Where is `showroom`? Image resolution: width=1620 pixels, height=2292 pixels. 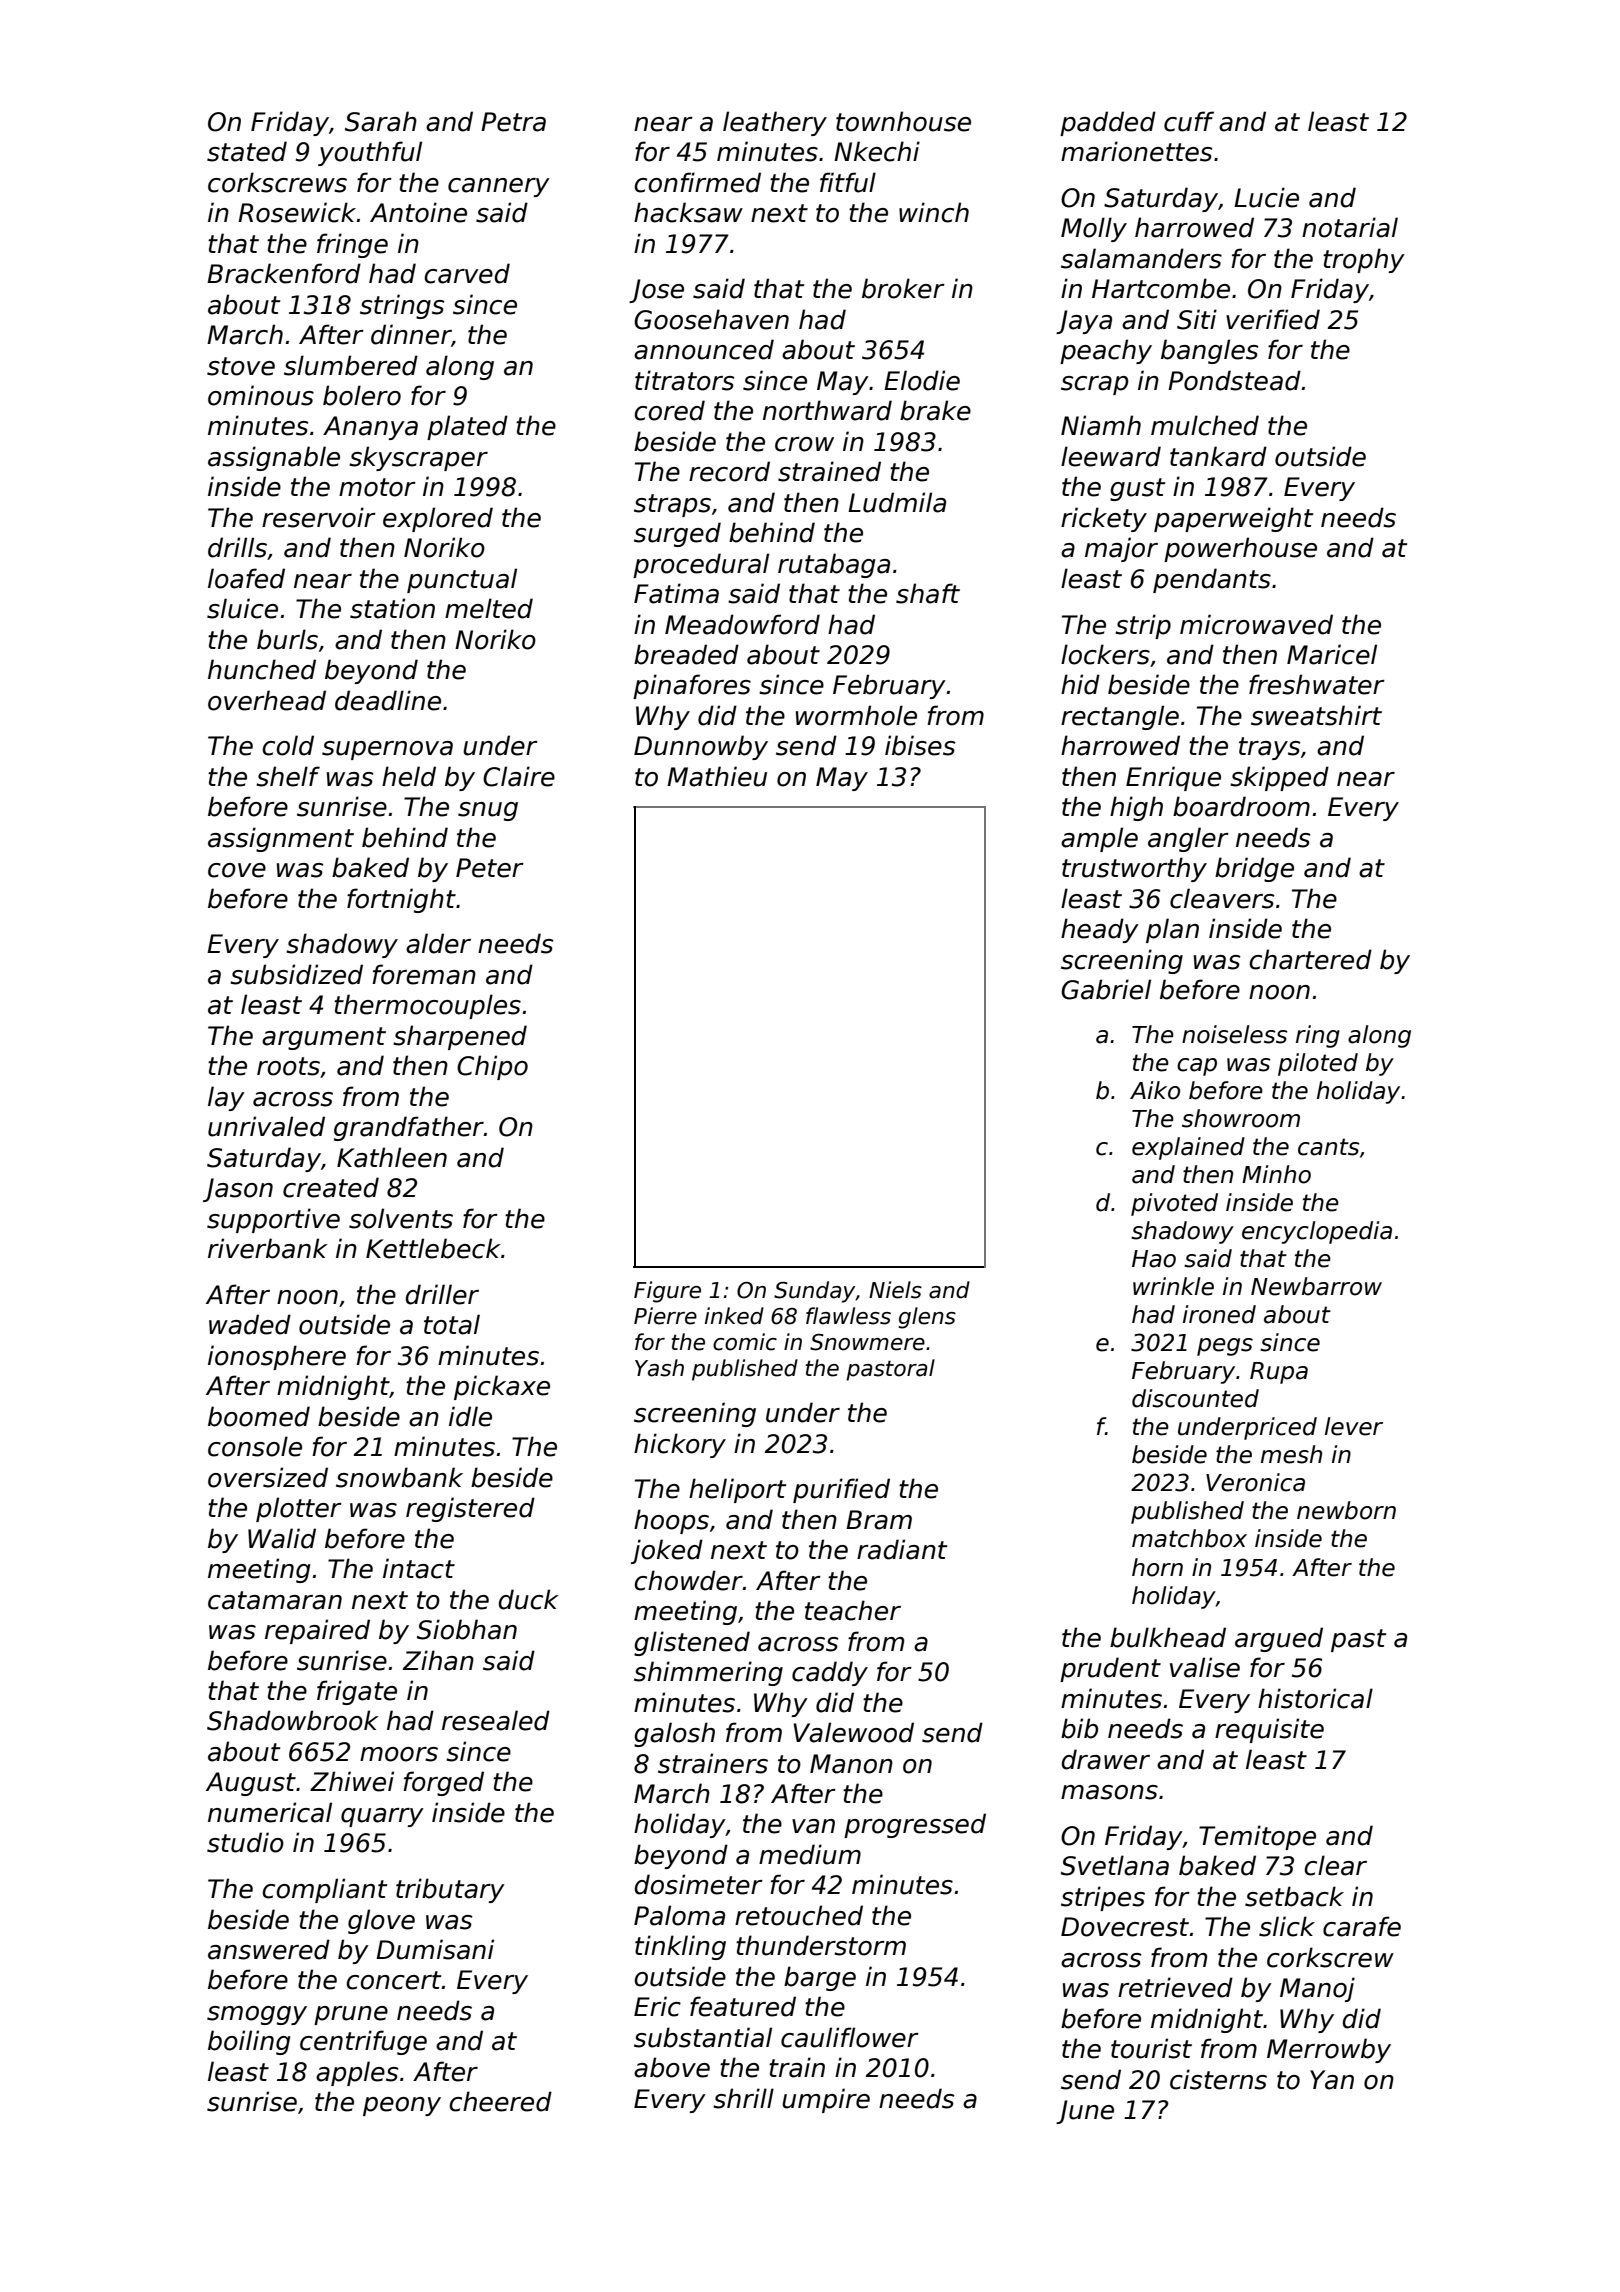
showroom is located at coordinates (1241, 1118).
